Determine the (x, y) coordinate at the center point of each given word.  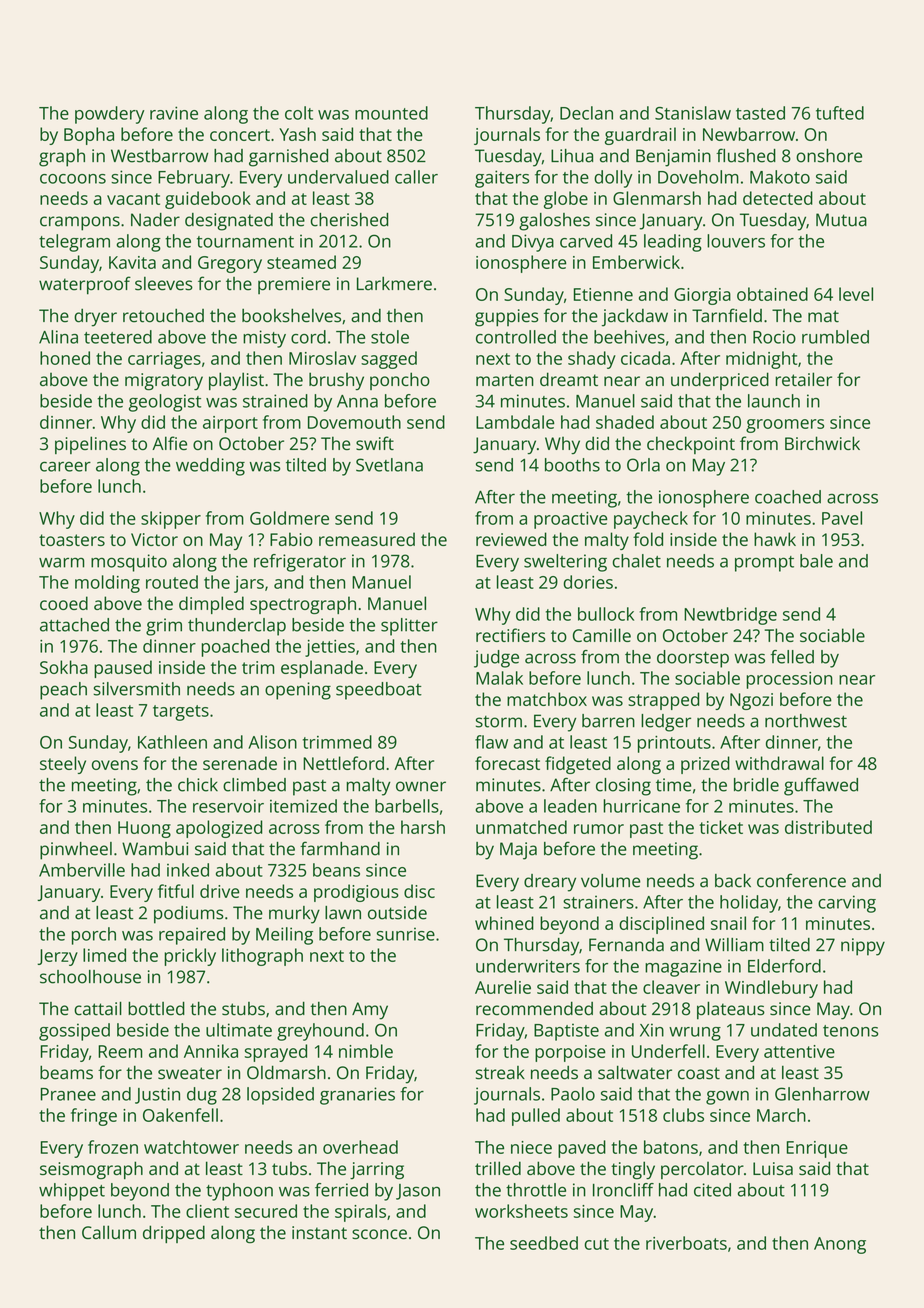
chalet (637, 561)
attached (74, 625)
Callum (109, 1232)
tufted (840, 113)
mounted (391, 113)
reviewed (511, 539)
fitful (176, 891)
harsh (423, 827)
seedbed (544, 1243)
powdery (109, 115)
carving (847, 904)
